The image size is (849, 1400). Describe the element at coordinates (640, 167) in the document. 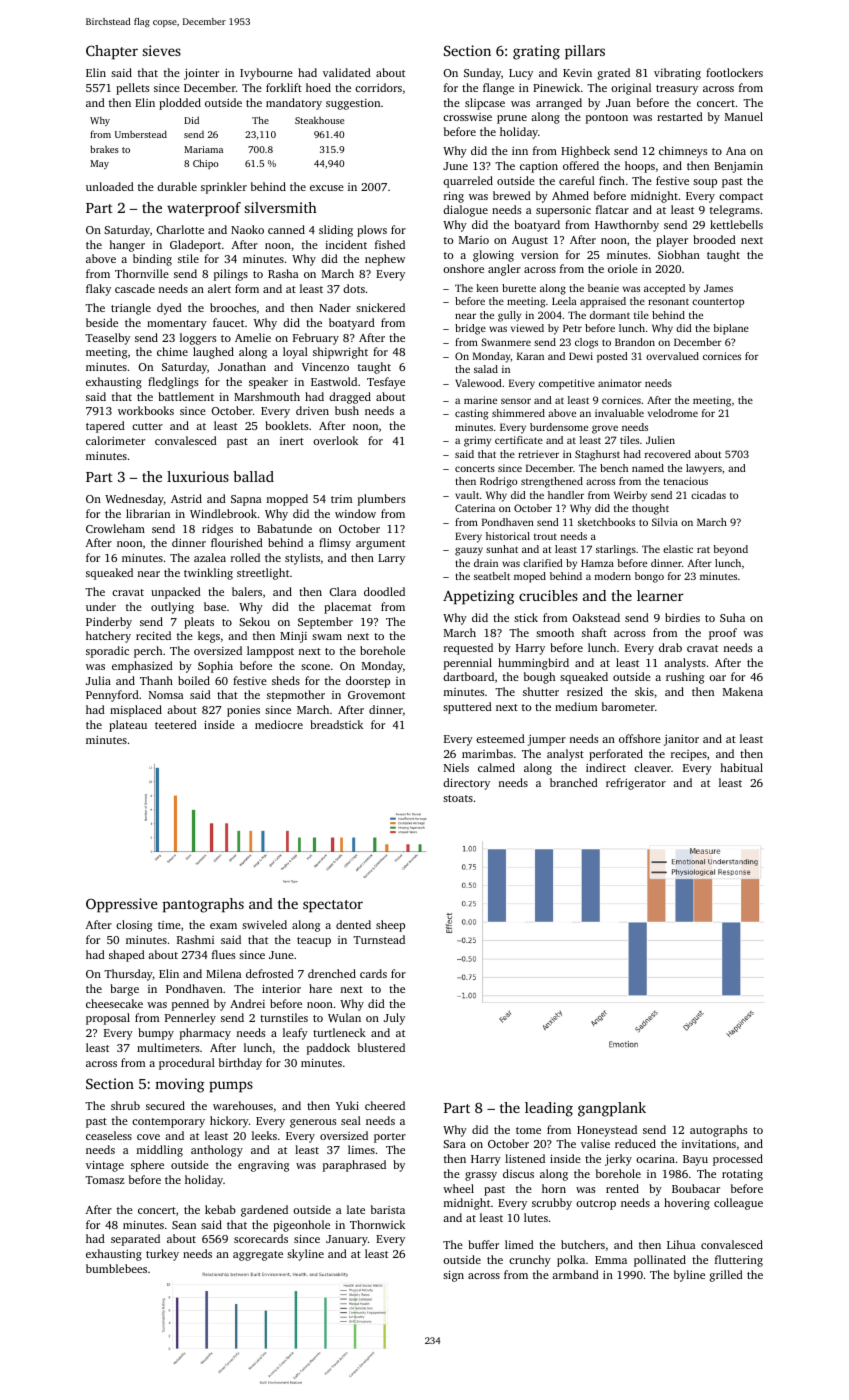

I see `hoops` at that location.
